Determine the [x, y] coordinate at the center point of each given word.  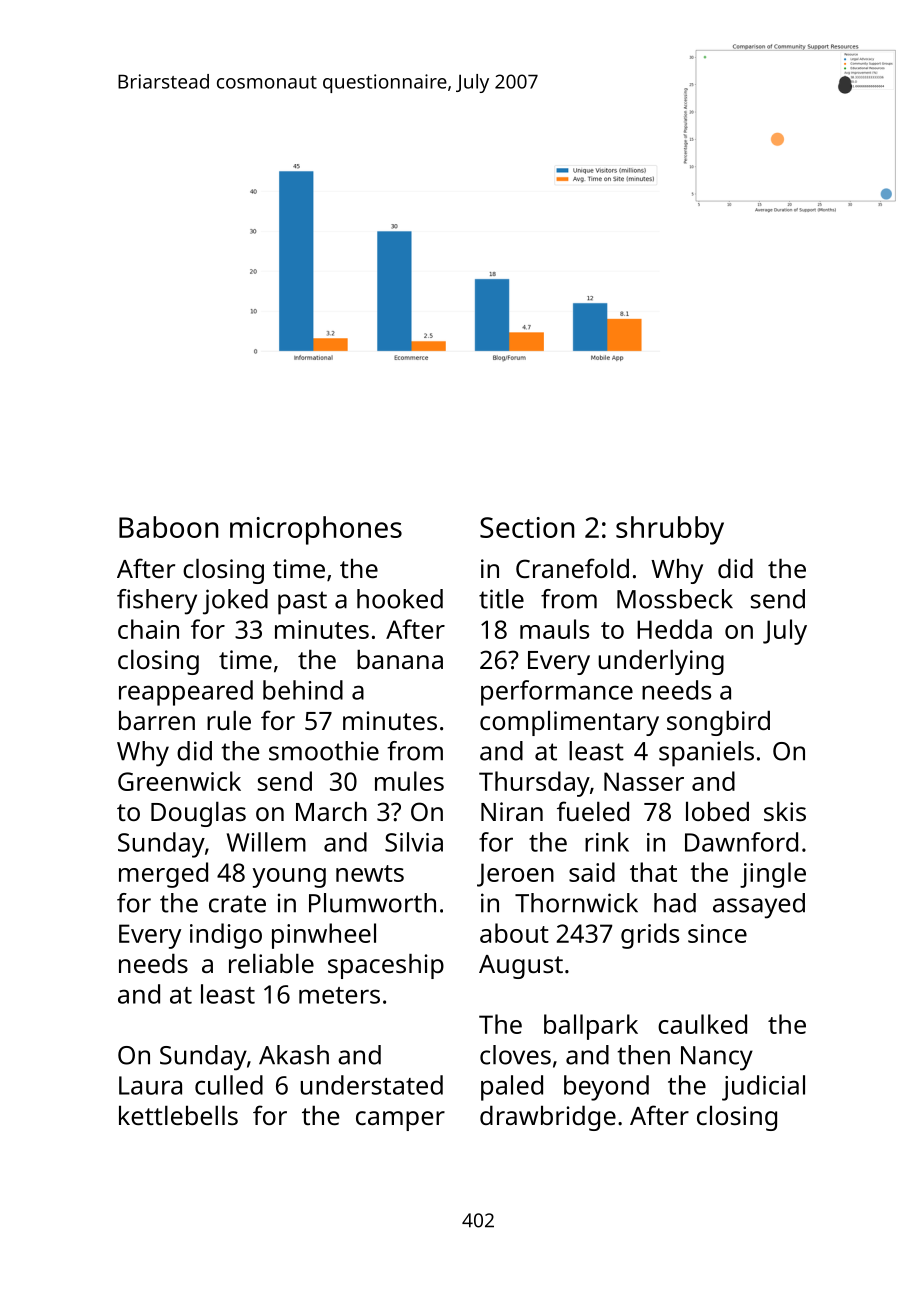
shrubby [670, 530]
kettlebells [178, 1115]
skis [785, 811]
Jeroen [515, 875]
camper [400, 1121]
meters [339, 995]
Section [527, 527]
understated [371, 1085]
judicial [763, 1088]
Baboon [168, 527]
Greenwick [179, 781]
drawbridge [548, 1118]
